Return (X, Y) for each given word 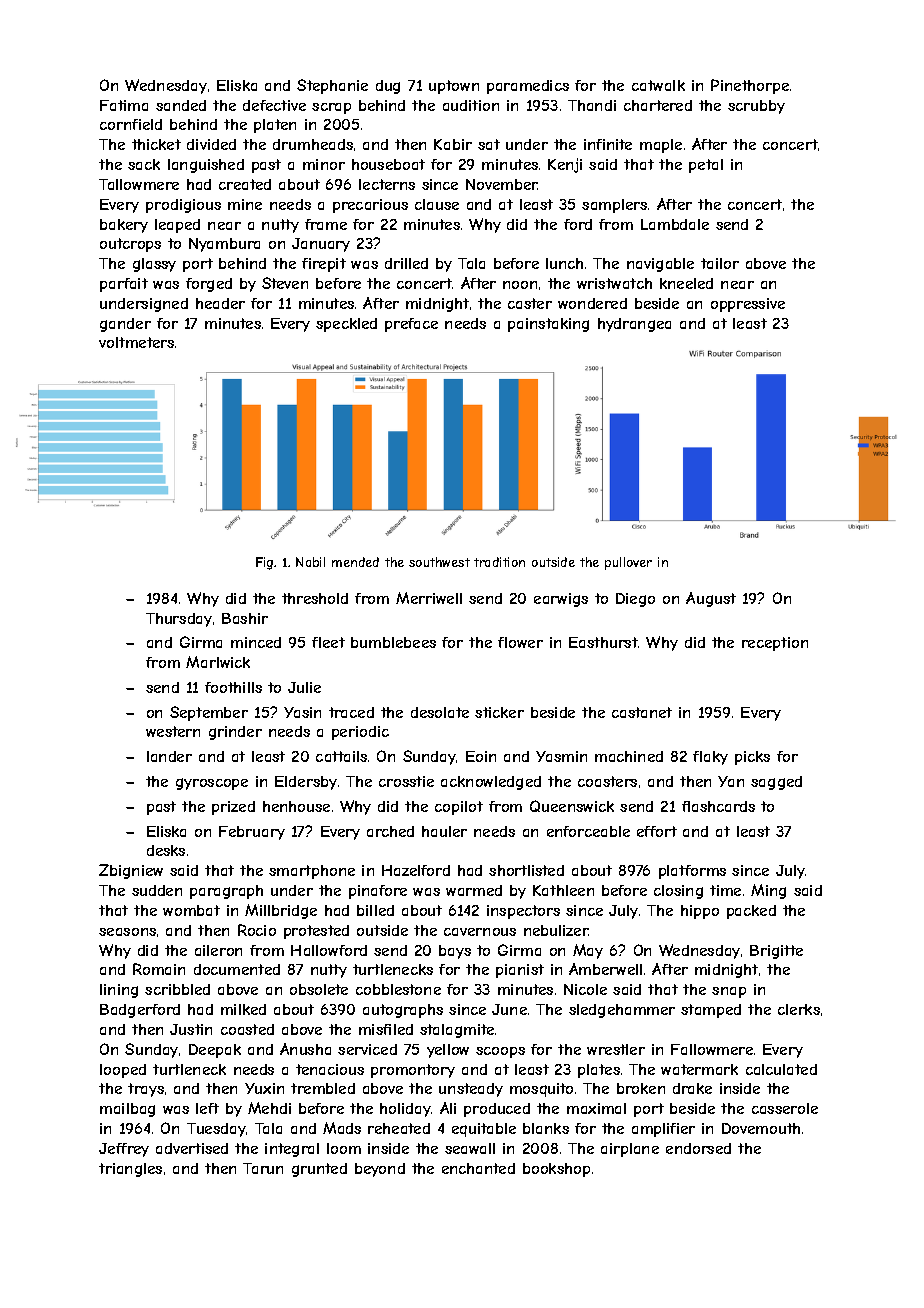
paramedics (528, 87)
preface (411, 325)
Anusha (305, 1049)
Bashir (245, 618)
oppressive (748, 305)
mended (355, 562)
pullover (628, 563)
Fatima (124, 105)
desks (166, 850)
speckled (346, 325)
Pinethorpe (750, 86)
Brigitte (776, 952)
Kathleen (563, 890)
